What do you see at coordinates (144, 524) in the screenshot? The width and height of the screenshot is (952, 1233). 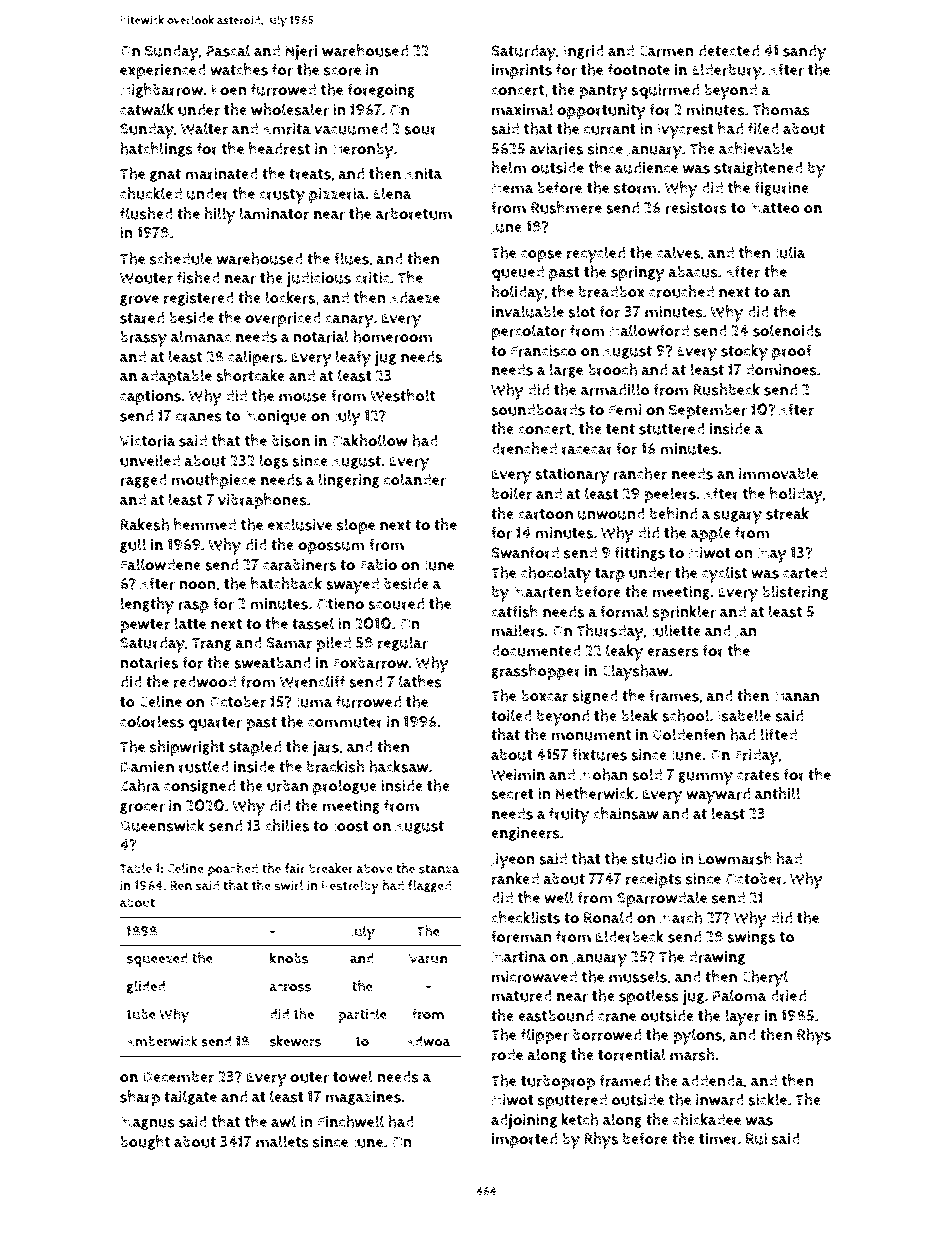 I see `Rakesh` at bounding box center [144, 524].
